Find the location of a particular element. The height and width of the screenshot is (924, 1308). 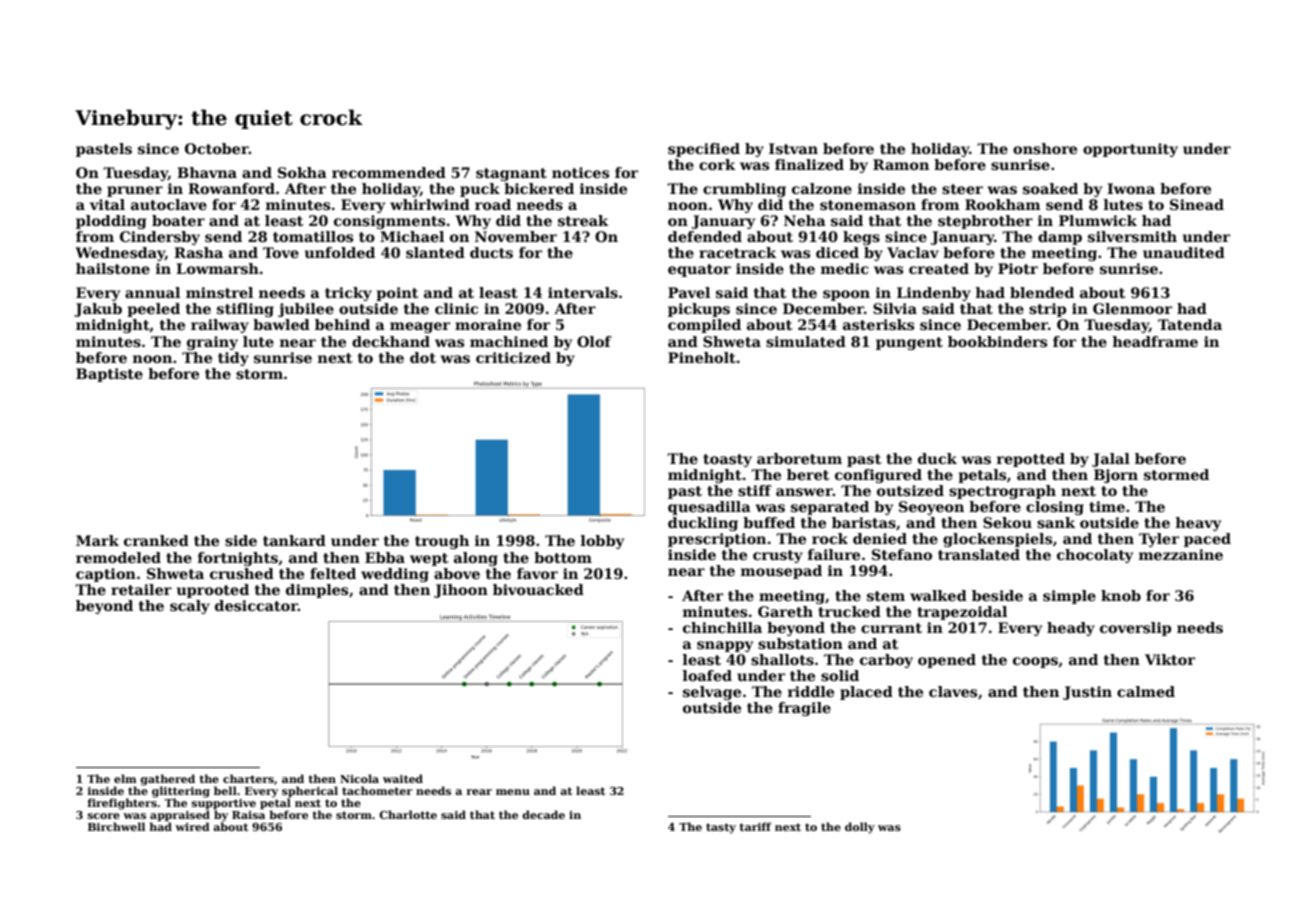

headframe is located at coordinates (1155, 341).
